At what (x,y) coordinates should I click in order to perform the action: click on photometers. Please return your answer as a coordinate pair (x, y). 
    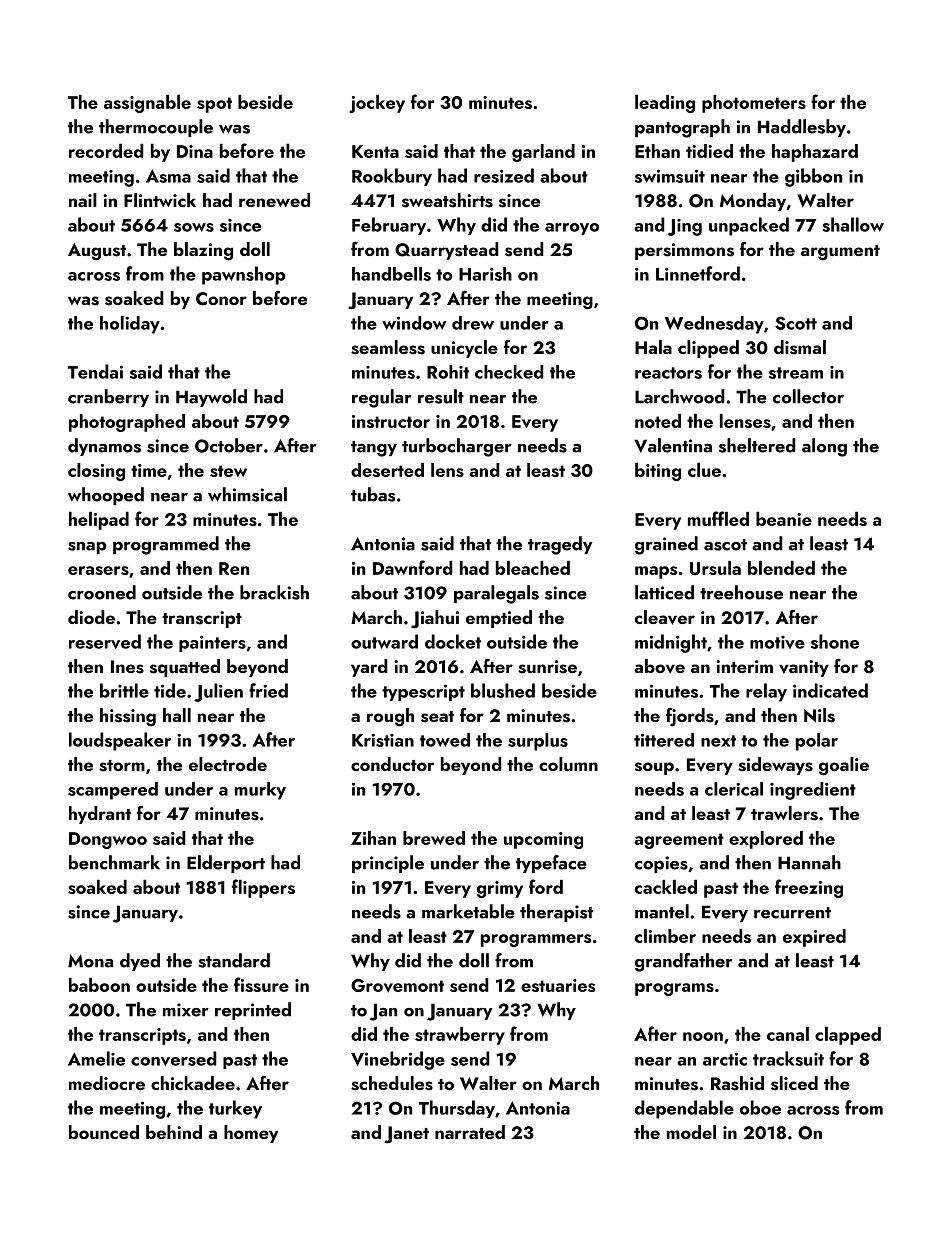
    Looking at the image, I should click on (754, 104).
